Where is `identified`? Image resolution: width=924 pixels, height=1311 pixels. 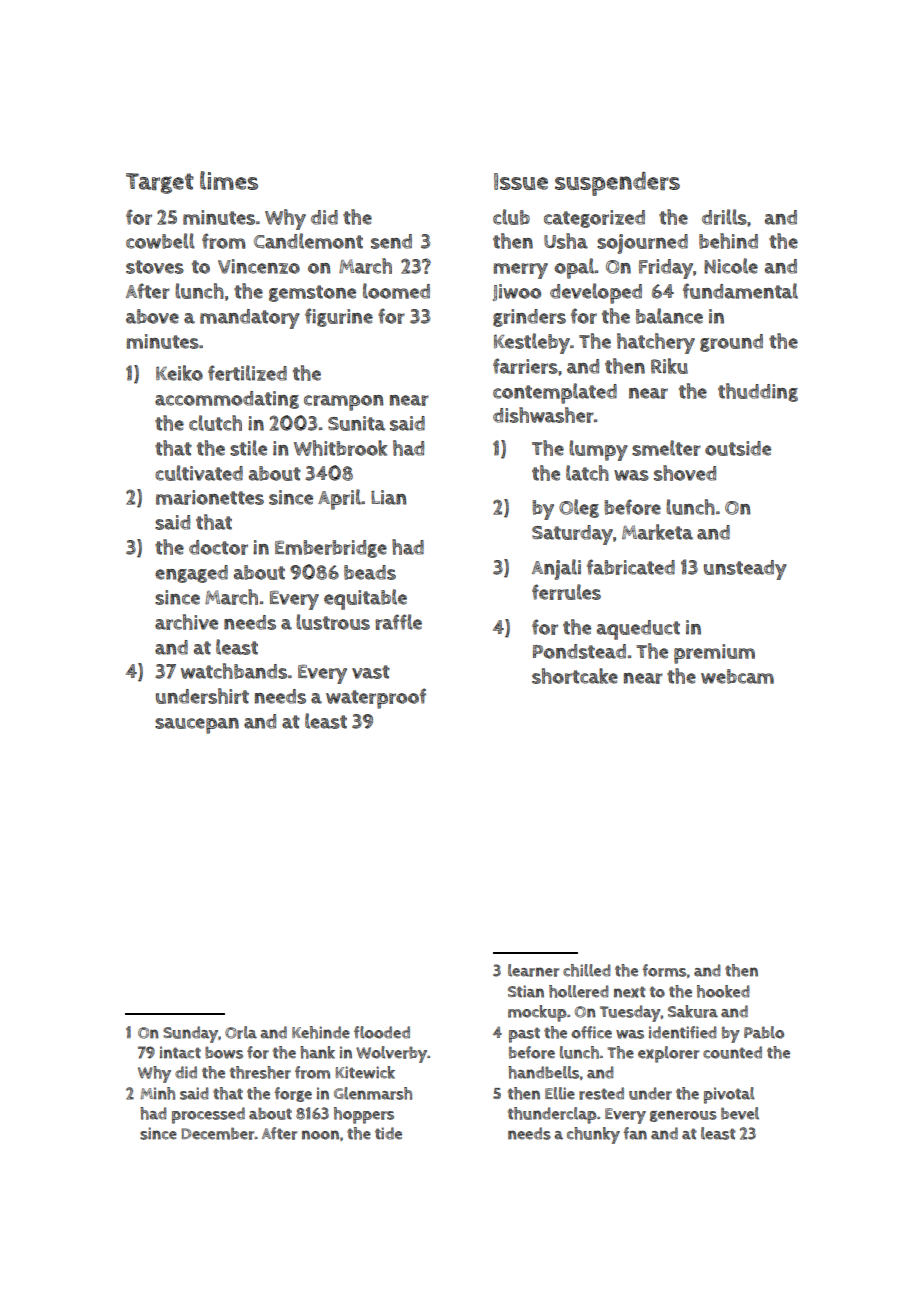 identified is located at coordinates (683, 1032).
